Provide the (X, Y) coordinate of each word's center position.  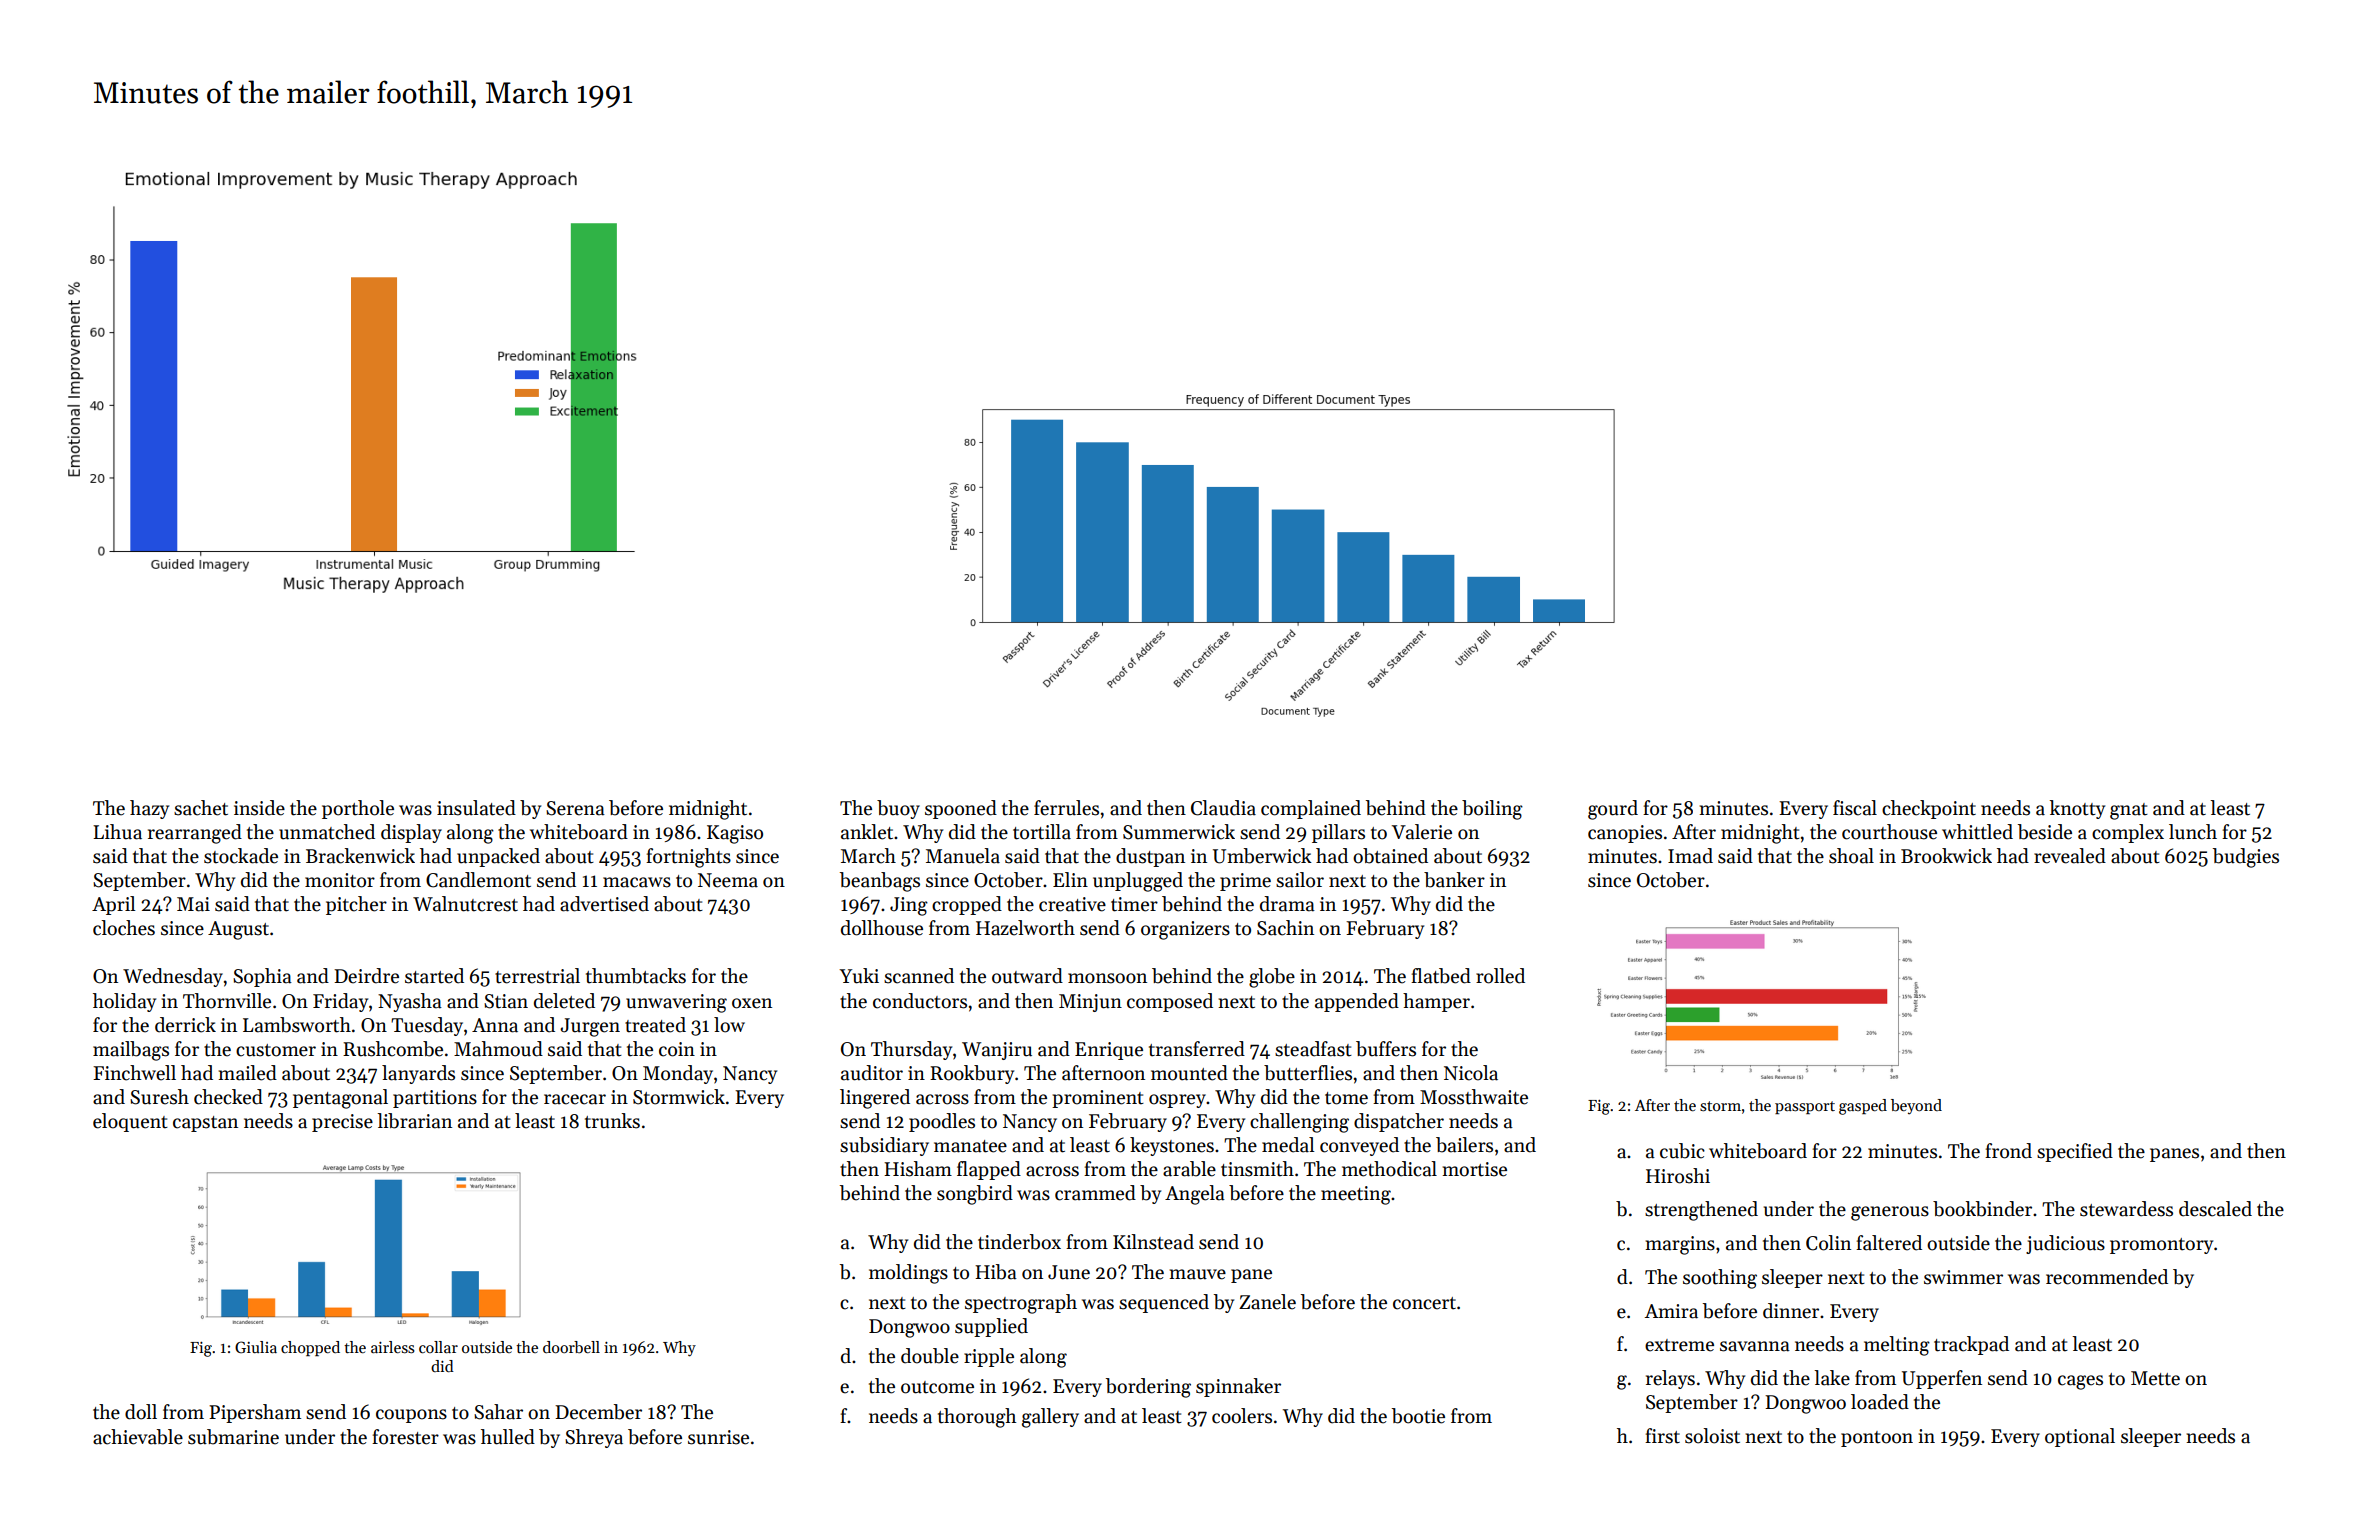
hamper (1436, 1002)
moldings (908, 1274)
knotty (2077, 809)
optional (2080, 1437)
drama (1287, 904)
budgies (2246, 858)
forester (405, 1437)
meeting (1356, 1195)
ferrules (1066, 808)
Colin (1828, 1243)
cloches (124, 928)
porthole (358, 809)
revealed (2070, 856)
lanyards (418, 1074)
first (1662, 1436)
